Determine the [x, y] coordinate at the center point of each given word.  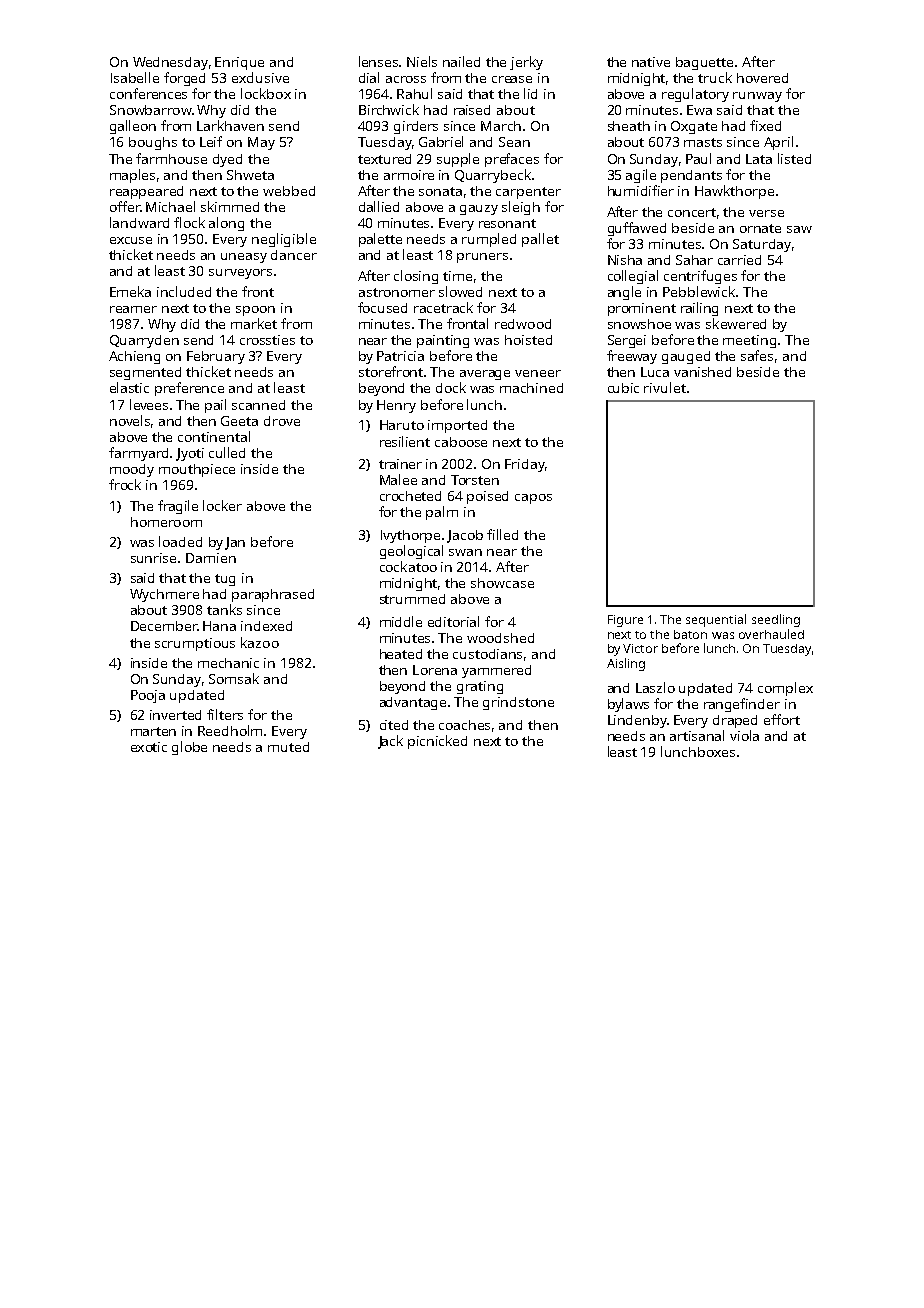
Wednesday [170, 63]
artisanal [697, 735]
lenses [379, 61]
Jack [390, 742]
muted [288, 747]
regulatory [695, 95]
